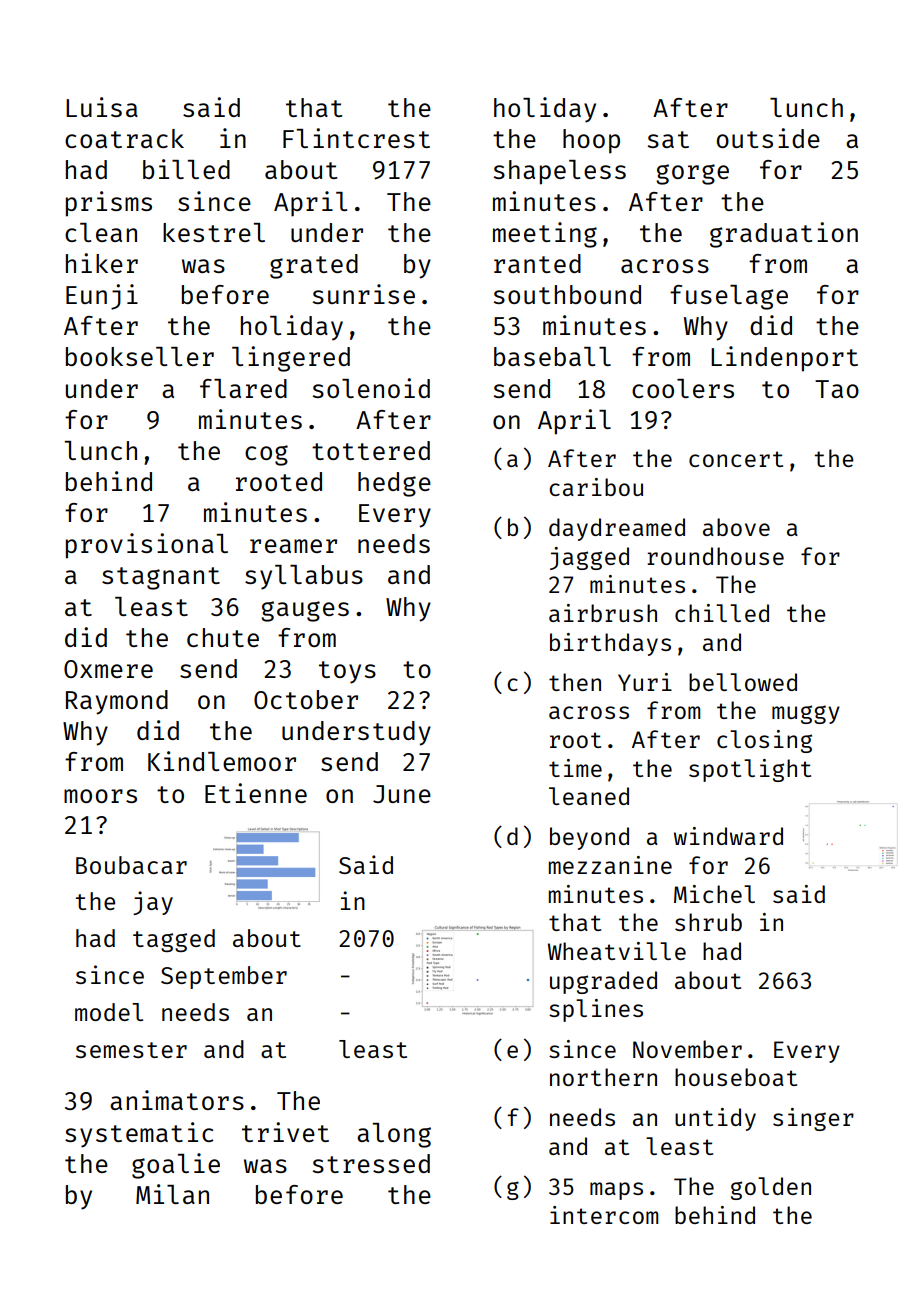 This screenshot has height=1311, width=924. I want to click on provisional, so click(147, 546).
